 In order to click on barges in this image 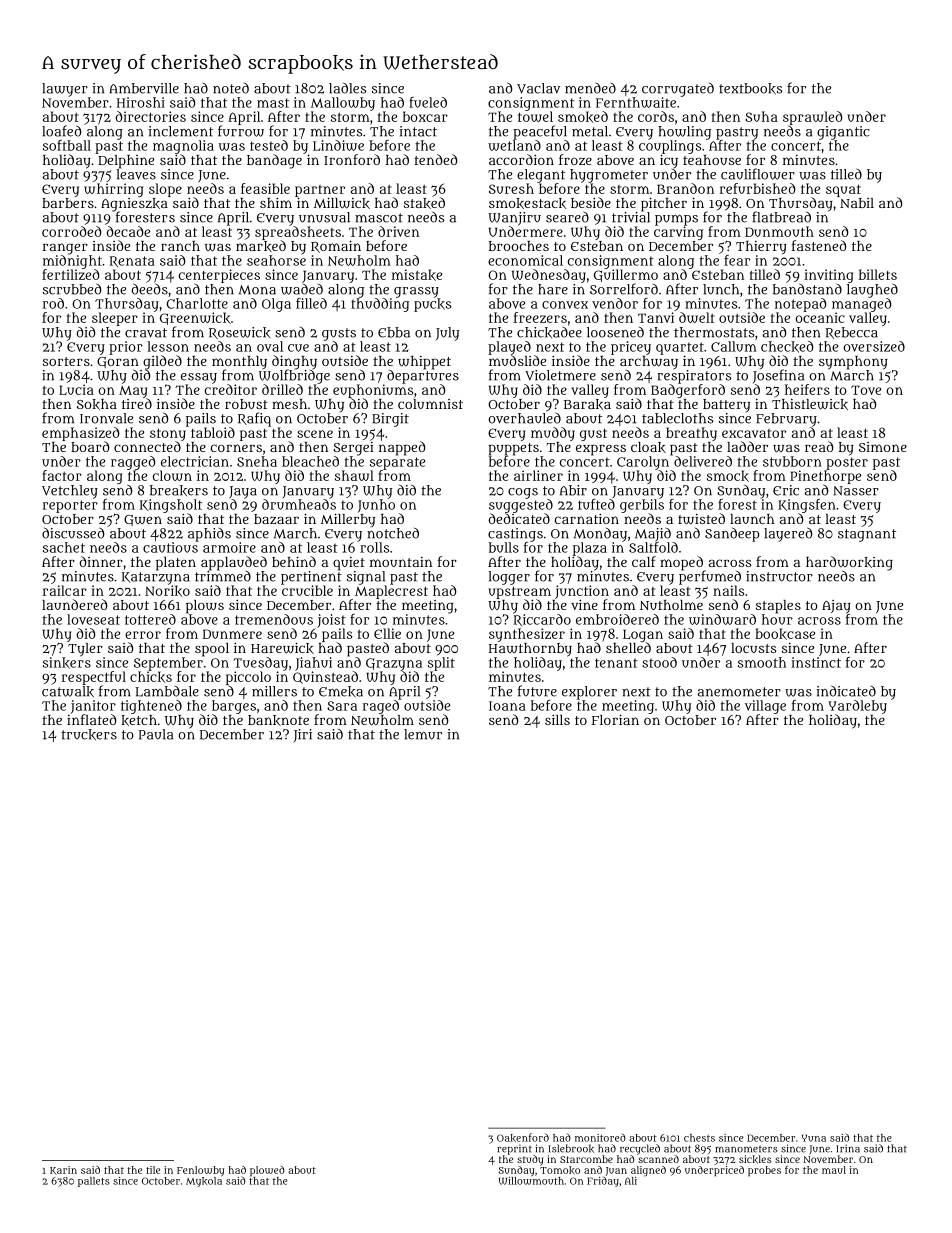, I will do `click(234, 707)`.
